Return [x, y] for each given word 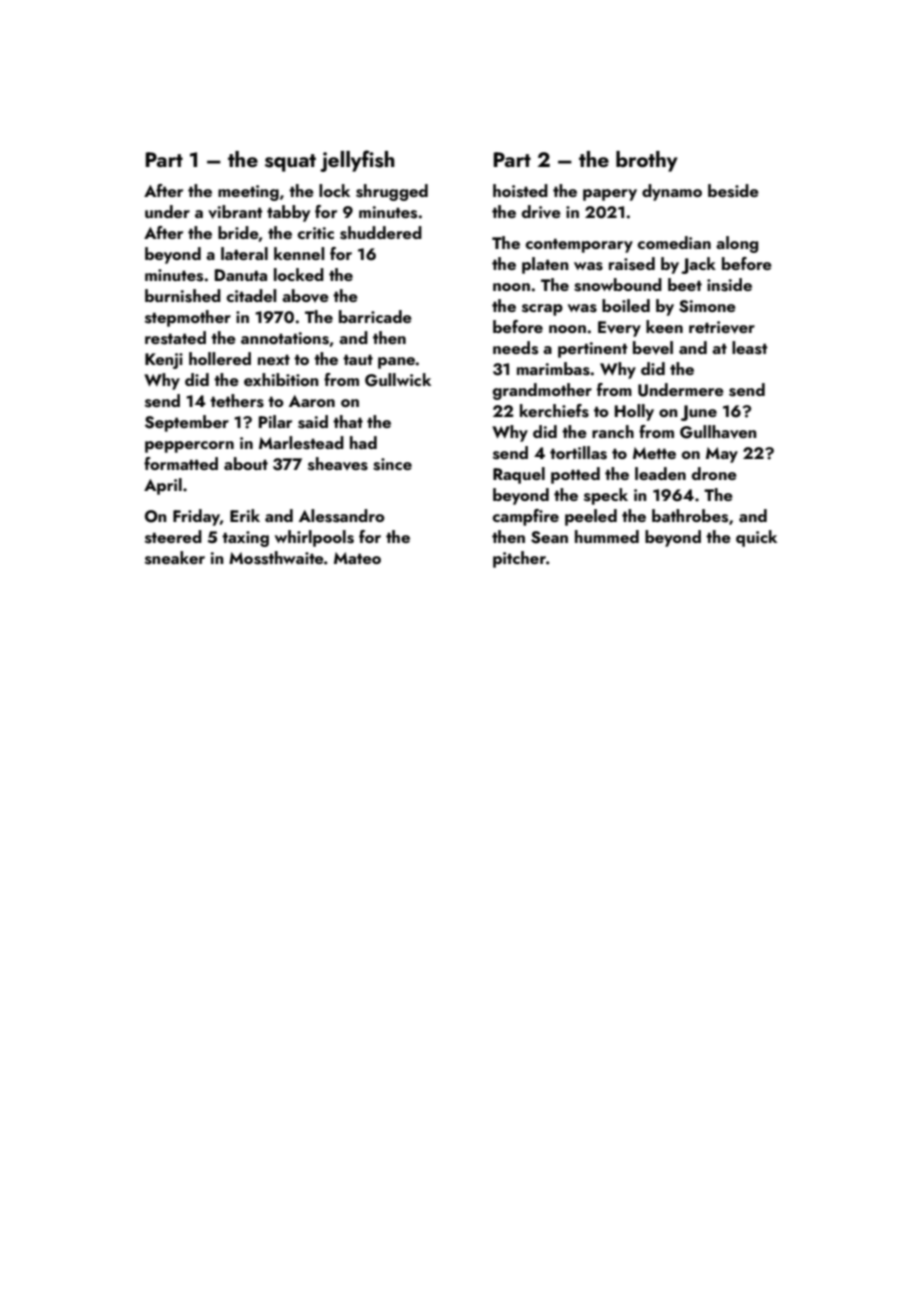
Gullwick [398, 380]
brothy [647, 161]
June [699, 413]
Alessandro [342, 516]
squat [290, 163]
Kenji [164, 361]
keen [664, 326]
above [305, 295]
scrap [542, 310]
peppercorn [189, 447]
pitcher [519, 559]
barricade [375, 316]
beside [733, 191]
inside [729, 285]
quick [756, 538]
